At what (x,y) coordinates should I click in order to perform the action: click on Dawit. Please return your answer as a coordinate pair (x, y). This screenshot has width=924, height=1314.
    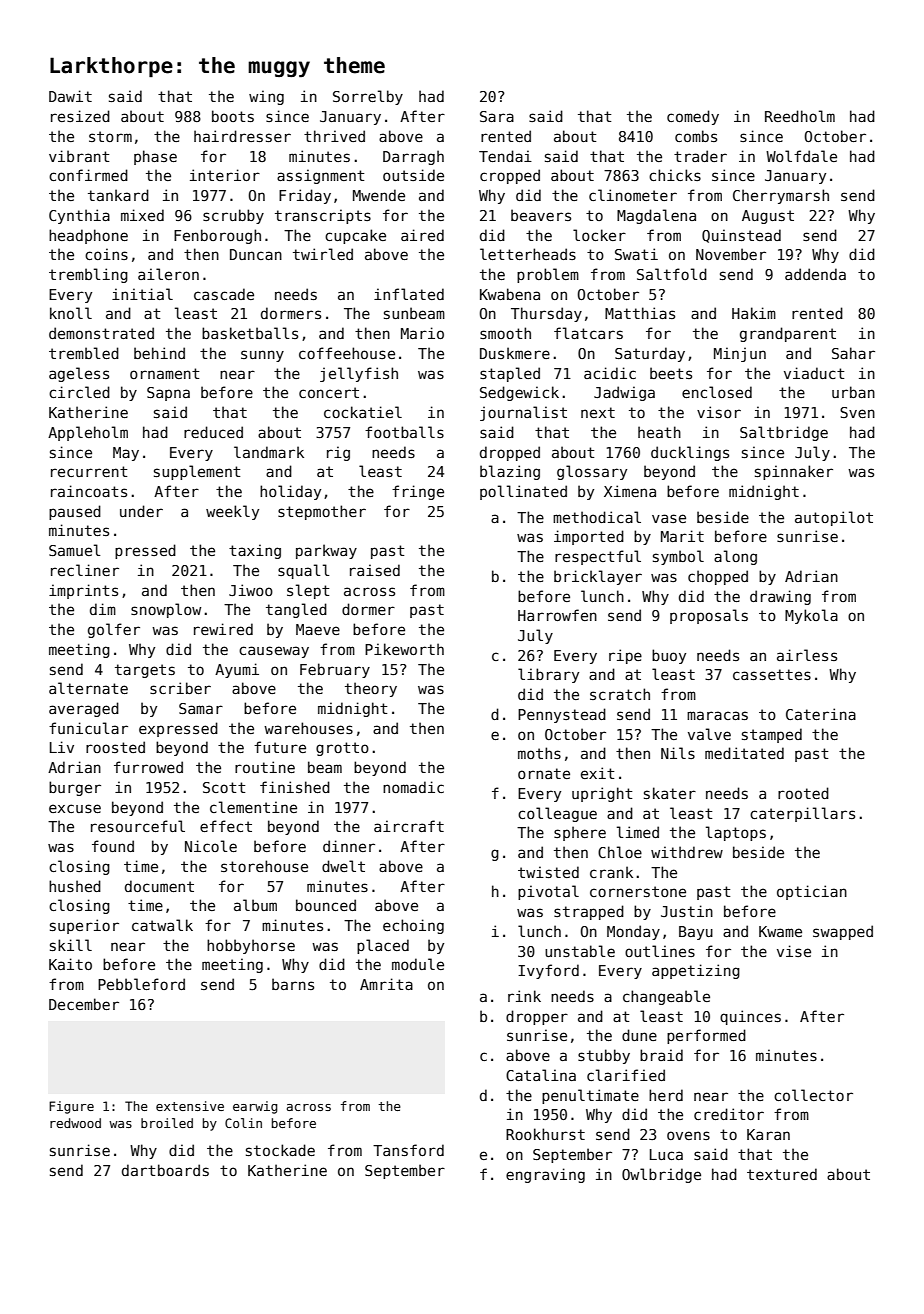
    Looking at the image, I should click on (70, 96).
